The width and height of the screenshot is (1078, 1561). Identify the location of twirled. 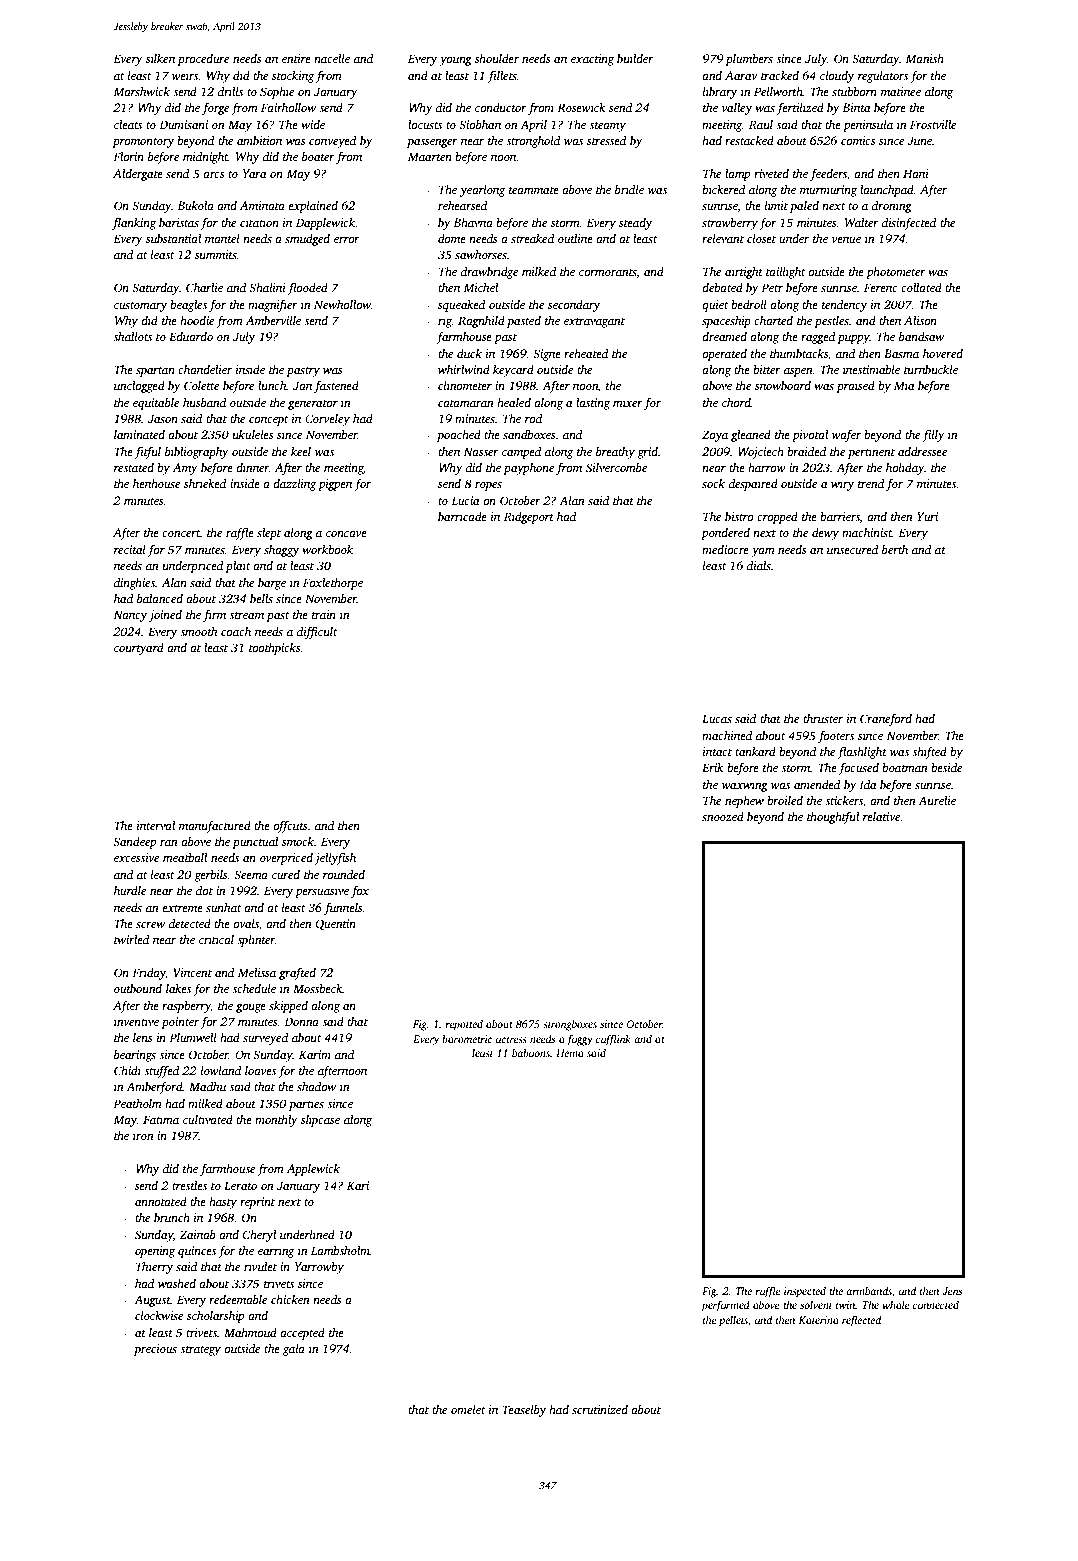
(131, 939).
